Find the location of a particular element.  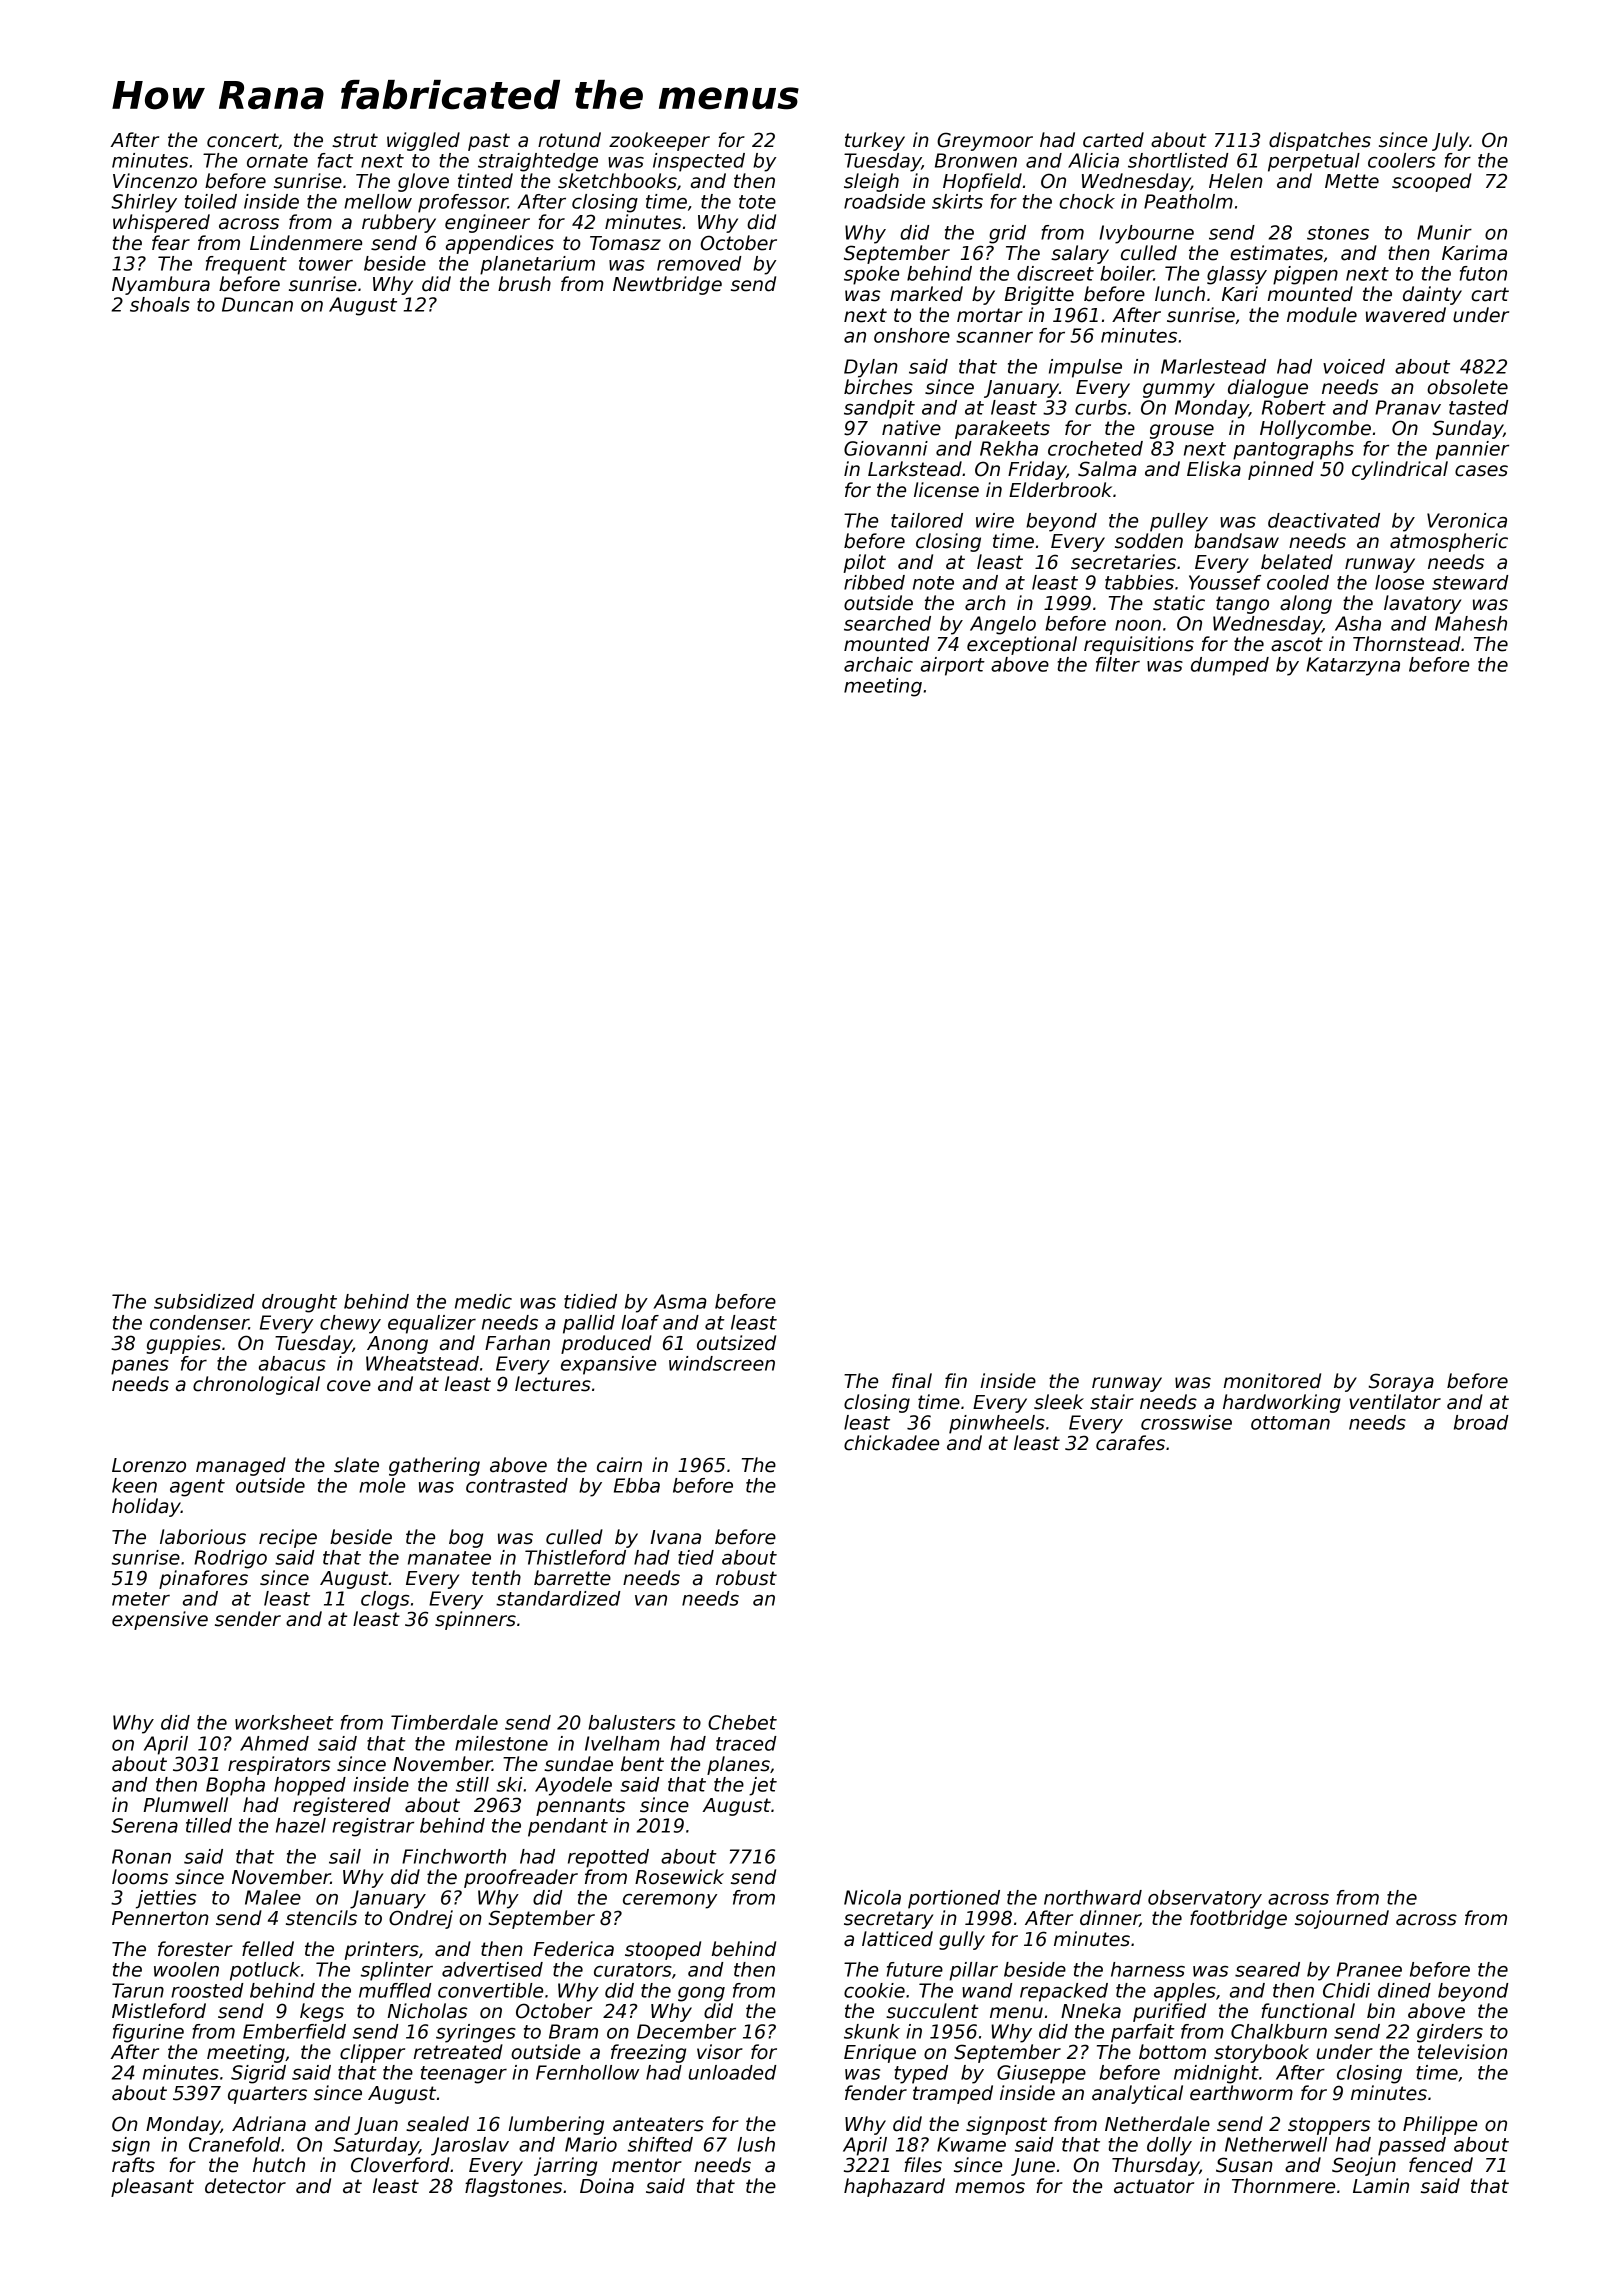

robust is located at coordinates (746, 1578).
